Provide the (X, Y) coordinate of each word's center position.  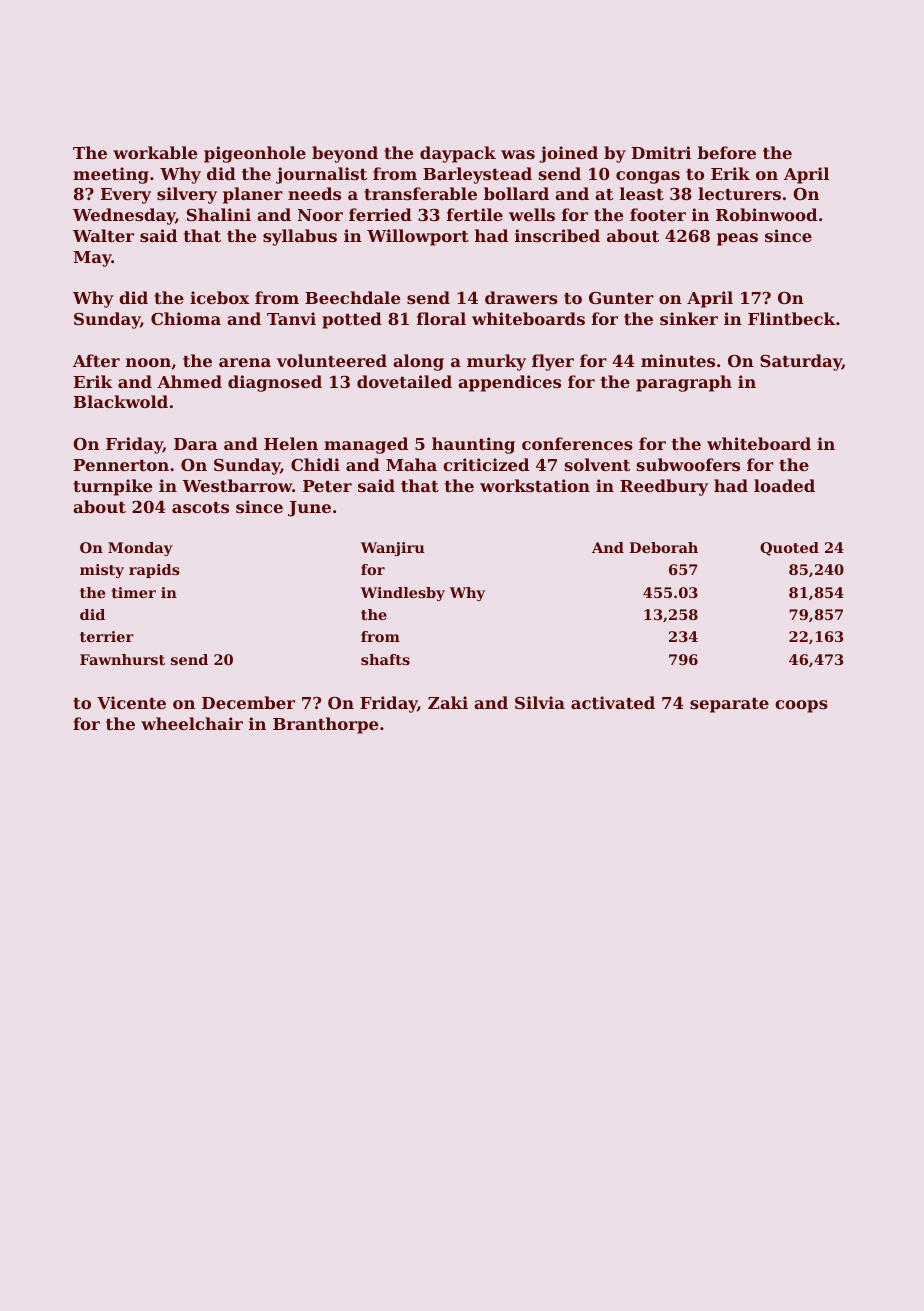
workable (155, 152)
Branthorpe (325, 725)
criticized (486, 464)
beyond (345, 154)
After (96, 360)
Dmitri (661, 152)
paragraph (684, 383)
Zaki (448, 702)
